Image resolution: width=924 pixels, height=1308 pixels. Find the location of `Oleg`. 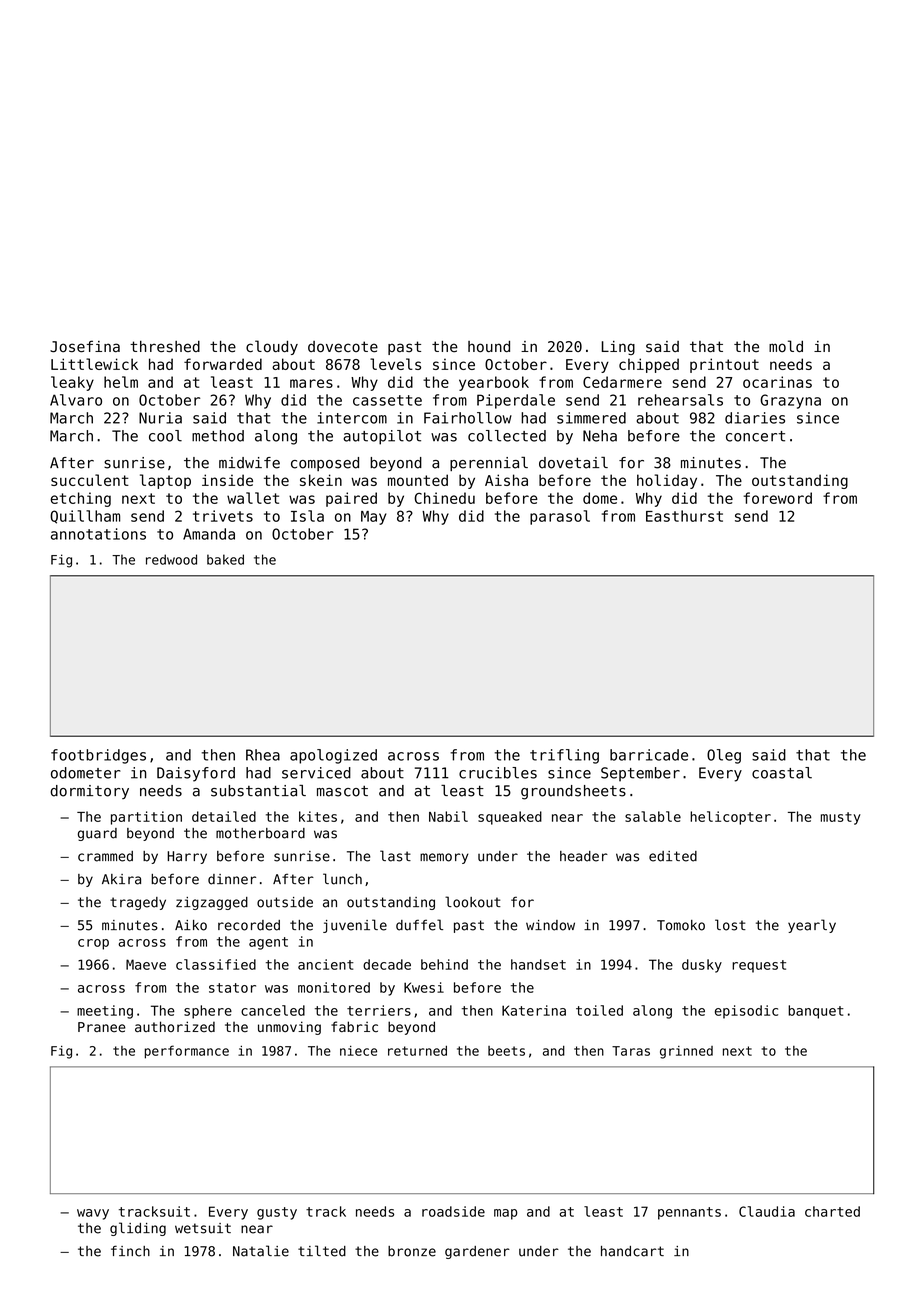

Oleg is located at coordinates (724, 756).
